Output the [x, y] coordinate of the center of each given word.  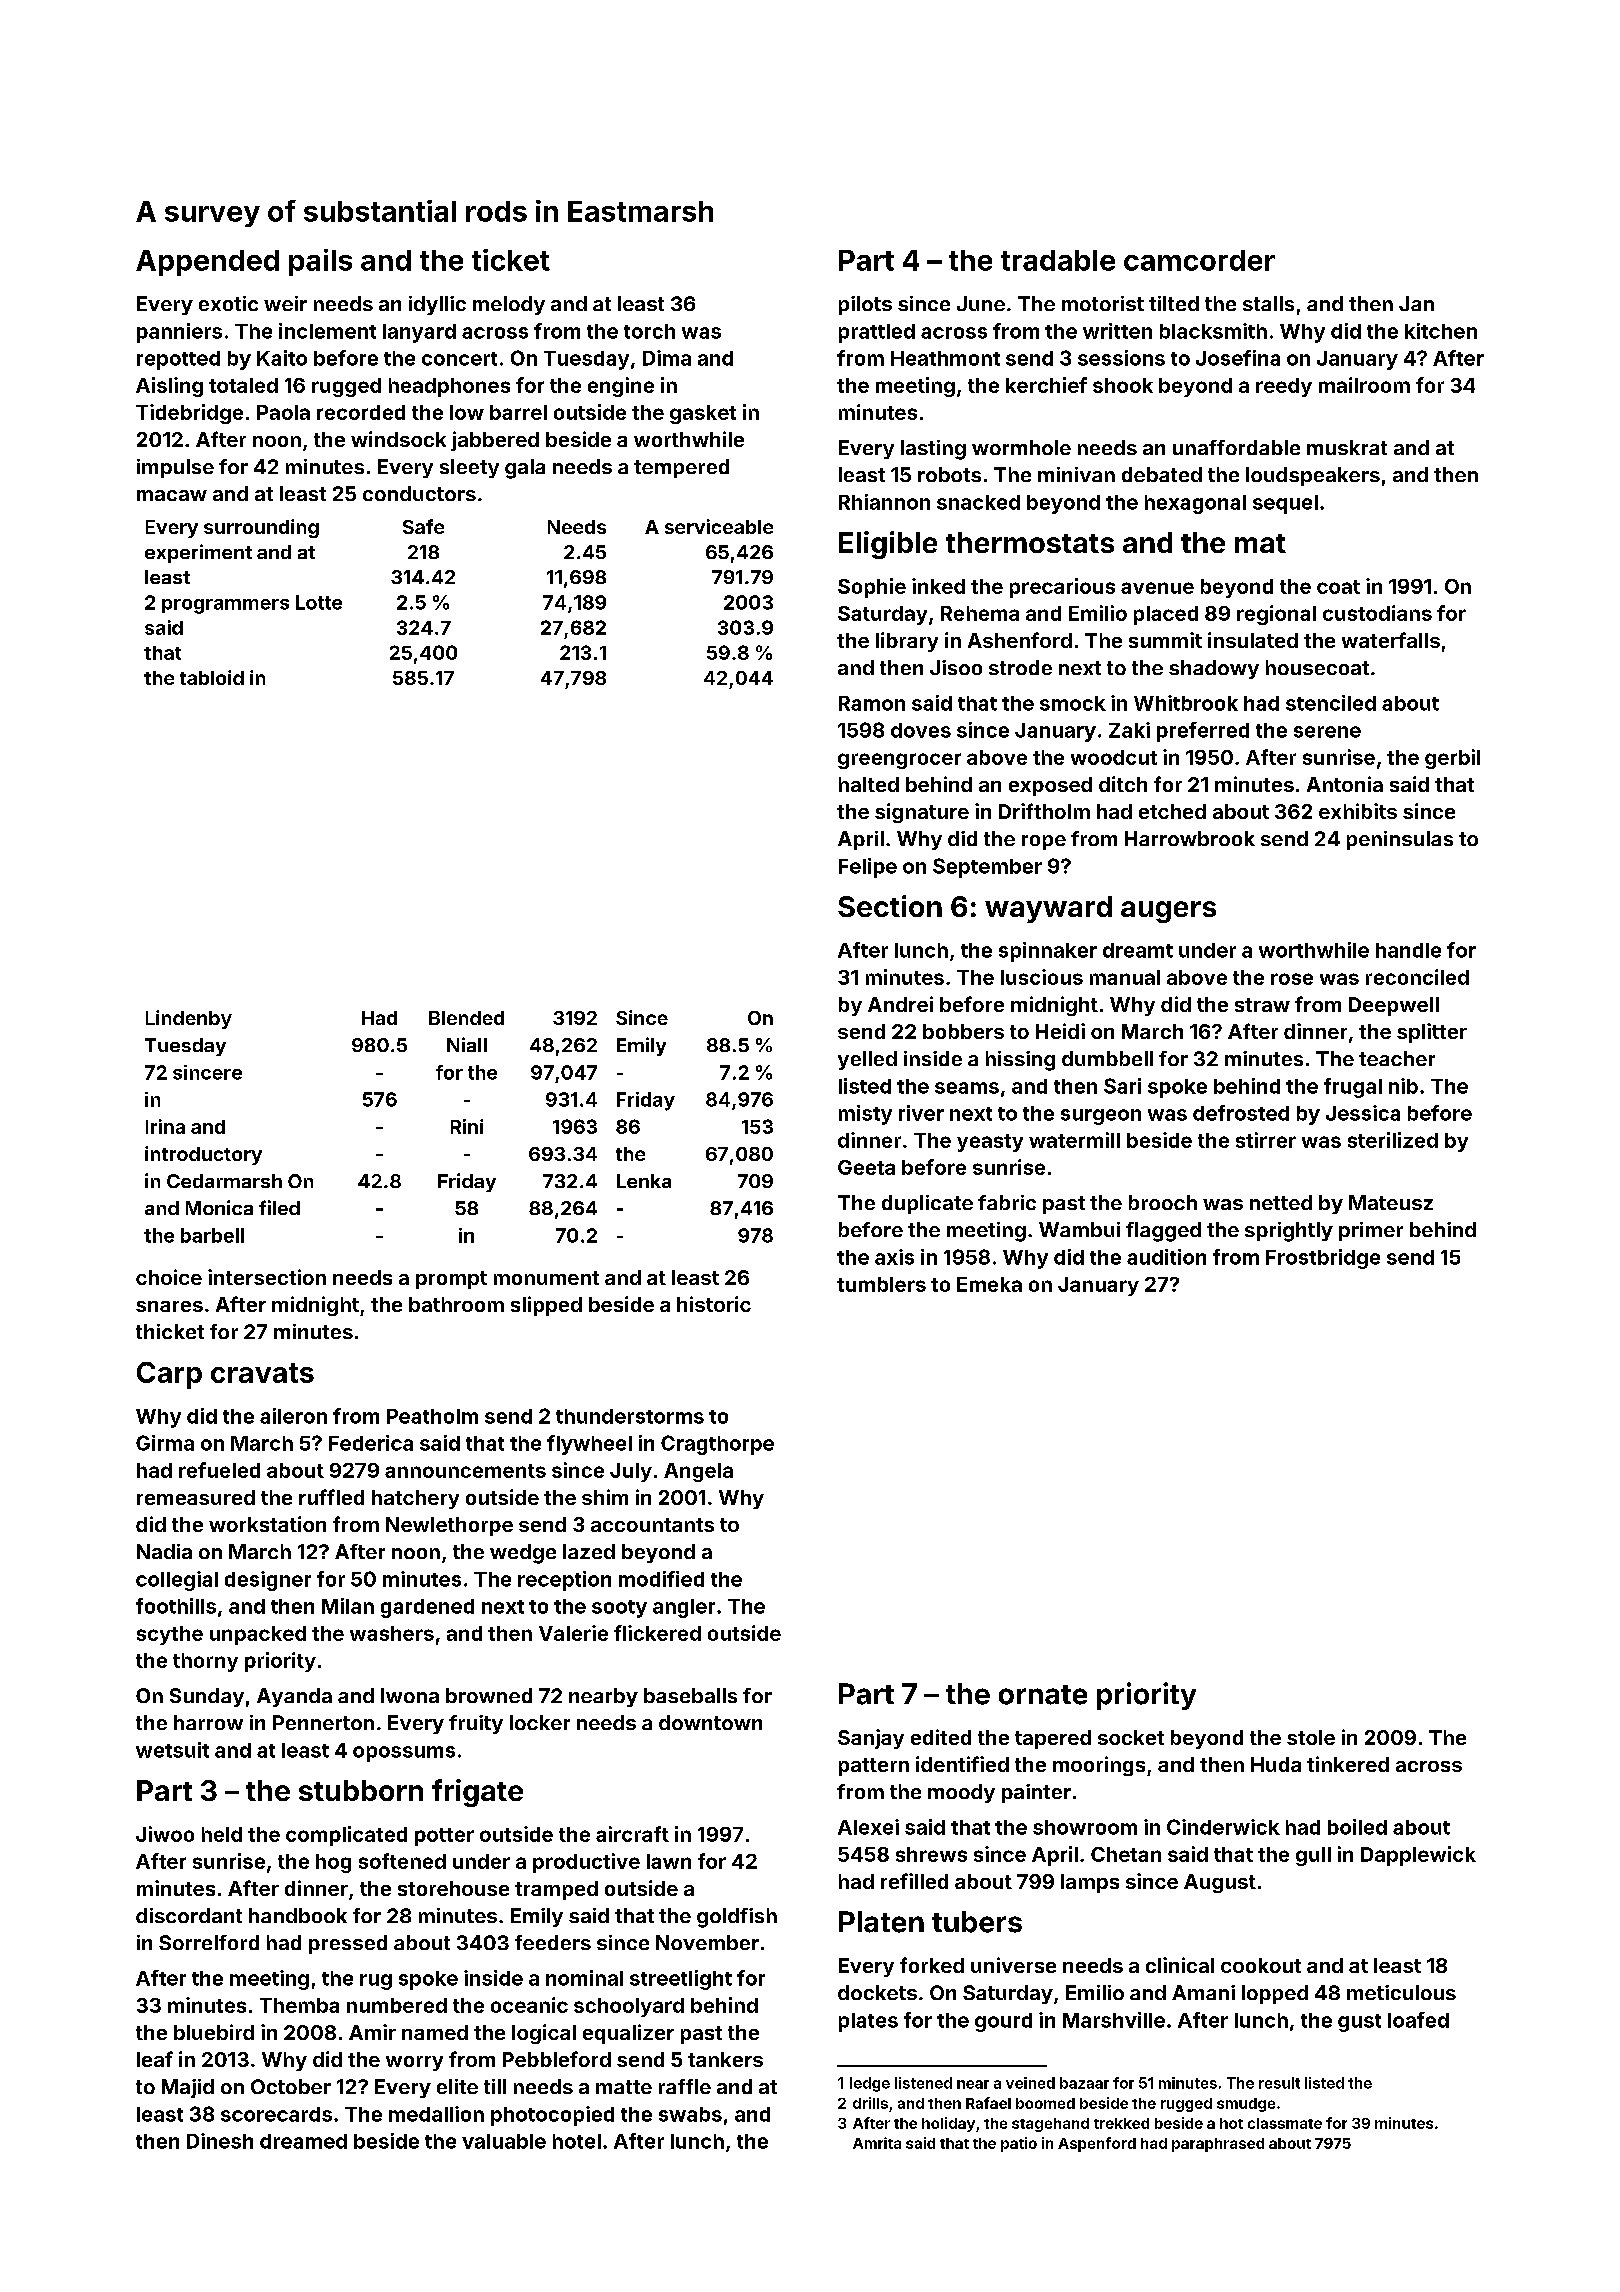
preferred [1203, 732]
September [987, 868]
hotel [577, 2141]
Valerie [573, 1633]
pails [320, 262]
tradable [1058, 260]
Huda [1276, 1764]
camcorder [1199, 260]
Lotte [319, 602]
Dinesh [220, 2141]
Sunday [207, 1697]
